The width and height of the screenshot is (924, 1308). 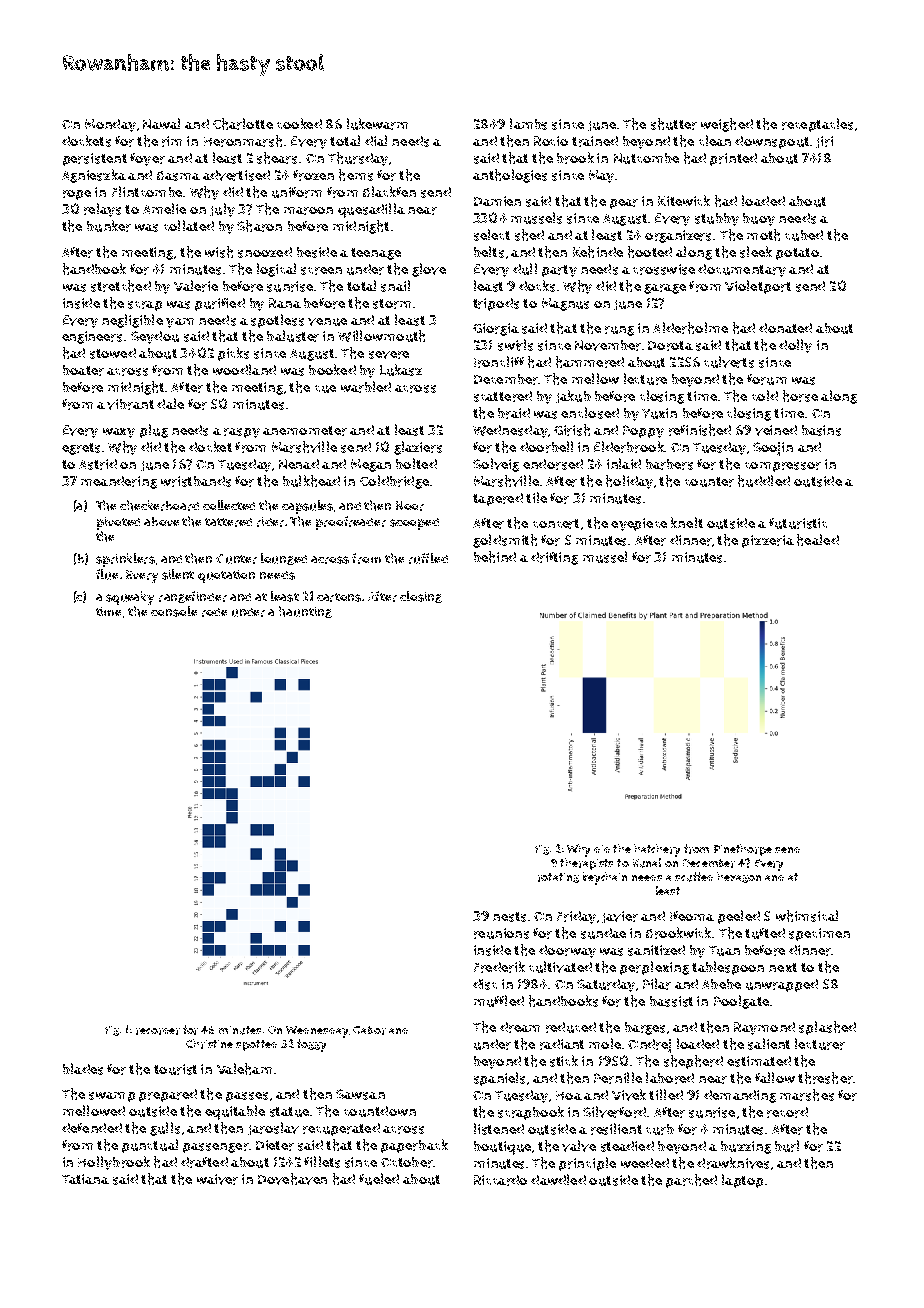 What do you see at coordinates (586, 864) in the screenshot?
I see `therapists` at bounding box center [586, 864].
